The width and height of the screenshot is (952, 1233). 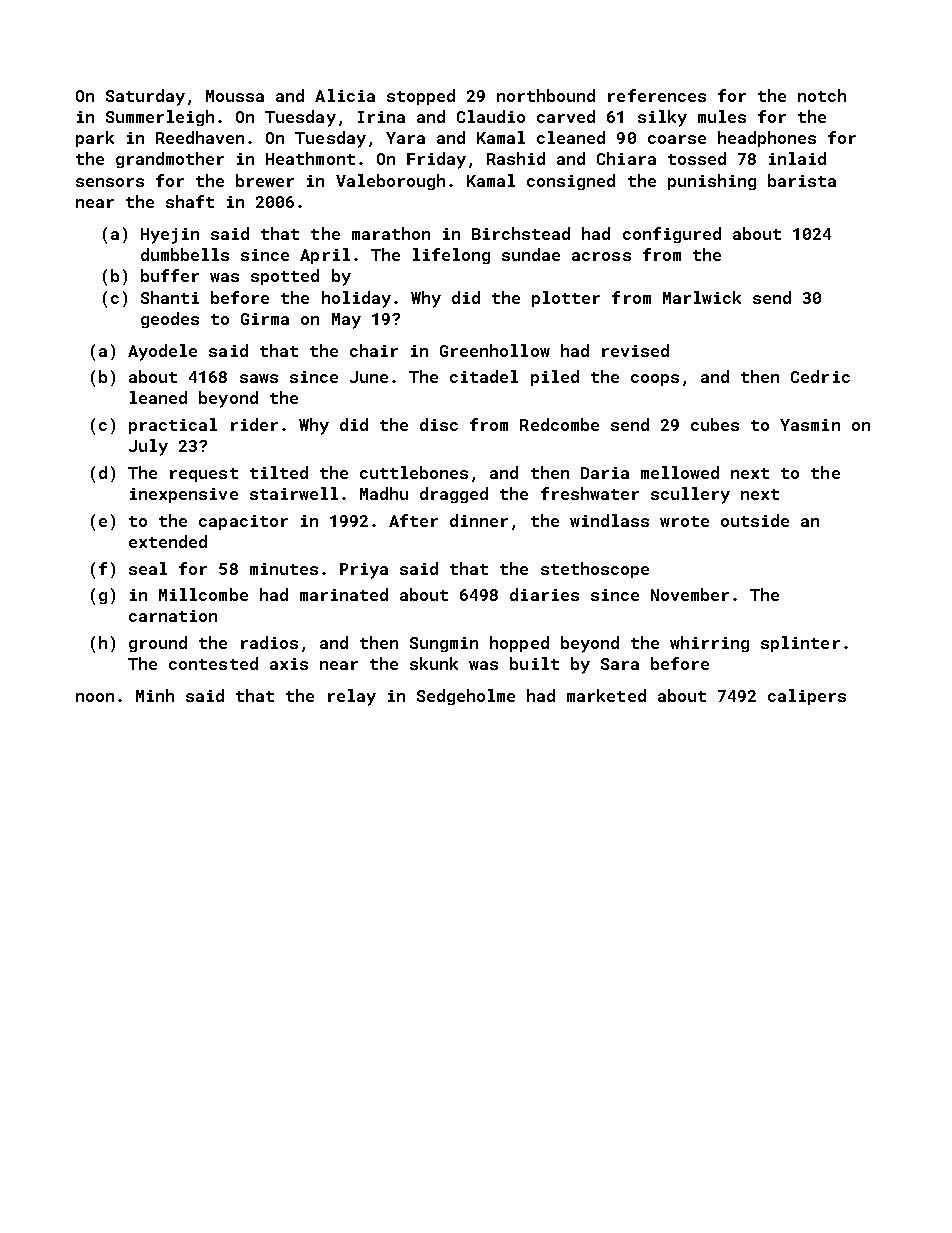 What do you see at coordinates (657, 95) in the screenshot?
I see `references` at bounding box center [657, 95].
